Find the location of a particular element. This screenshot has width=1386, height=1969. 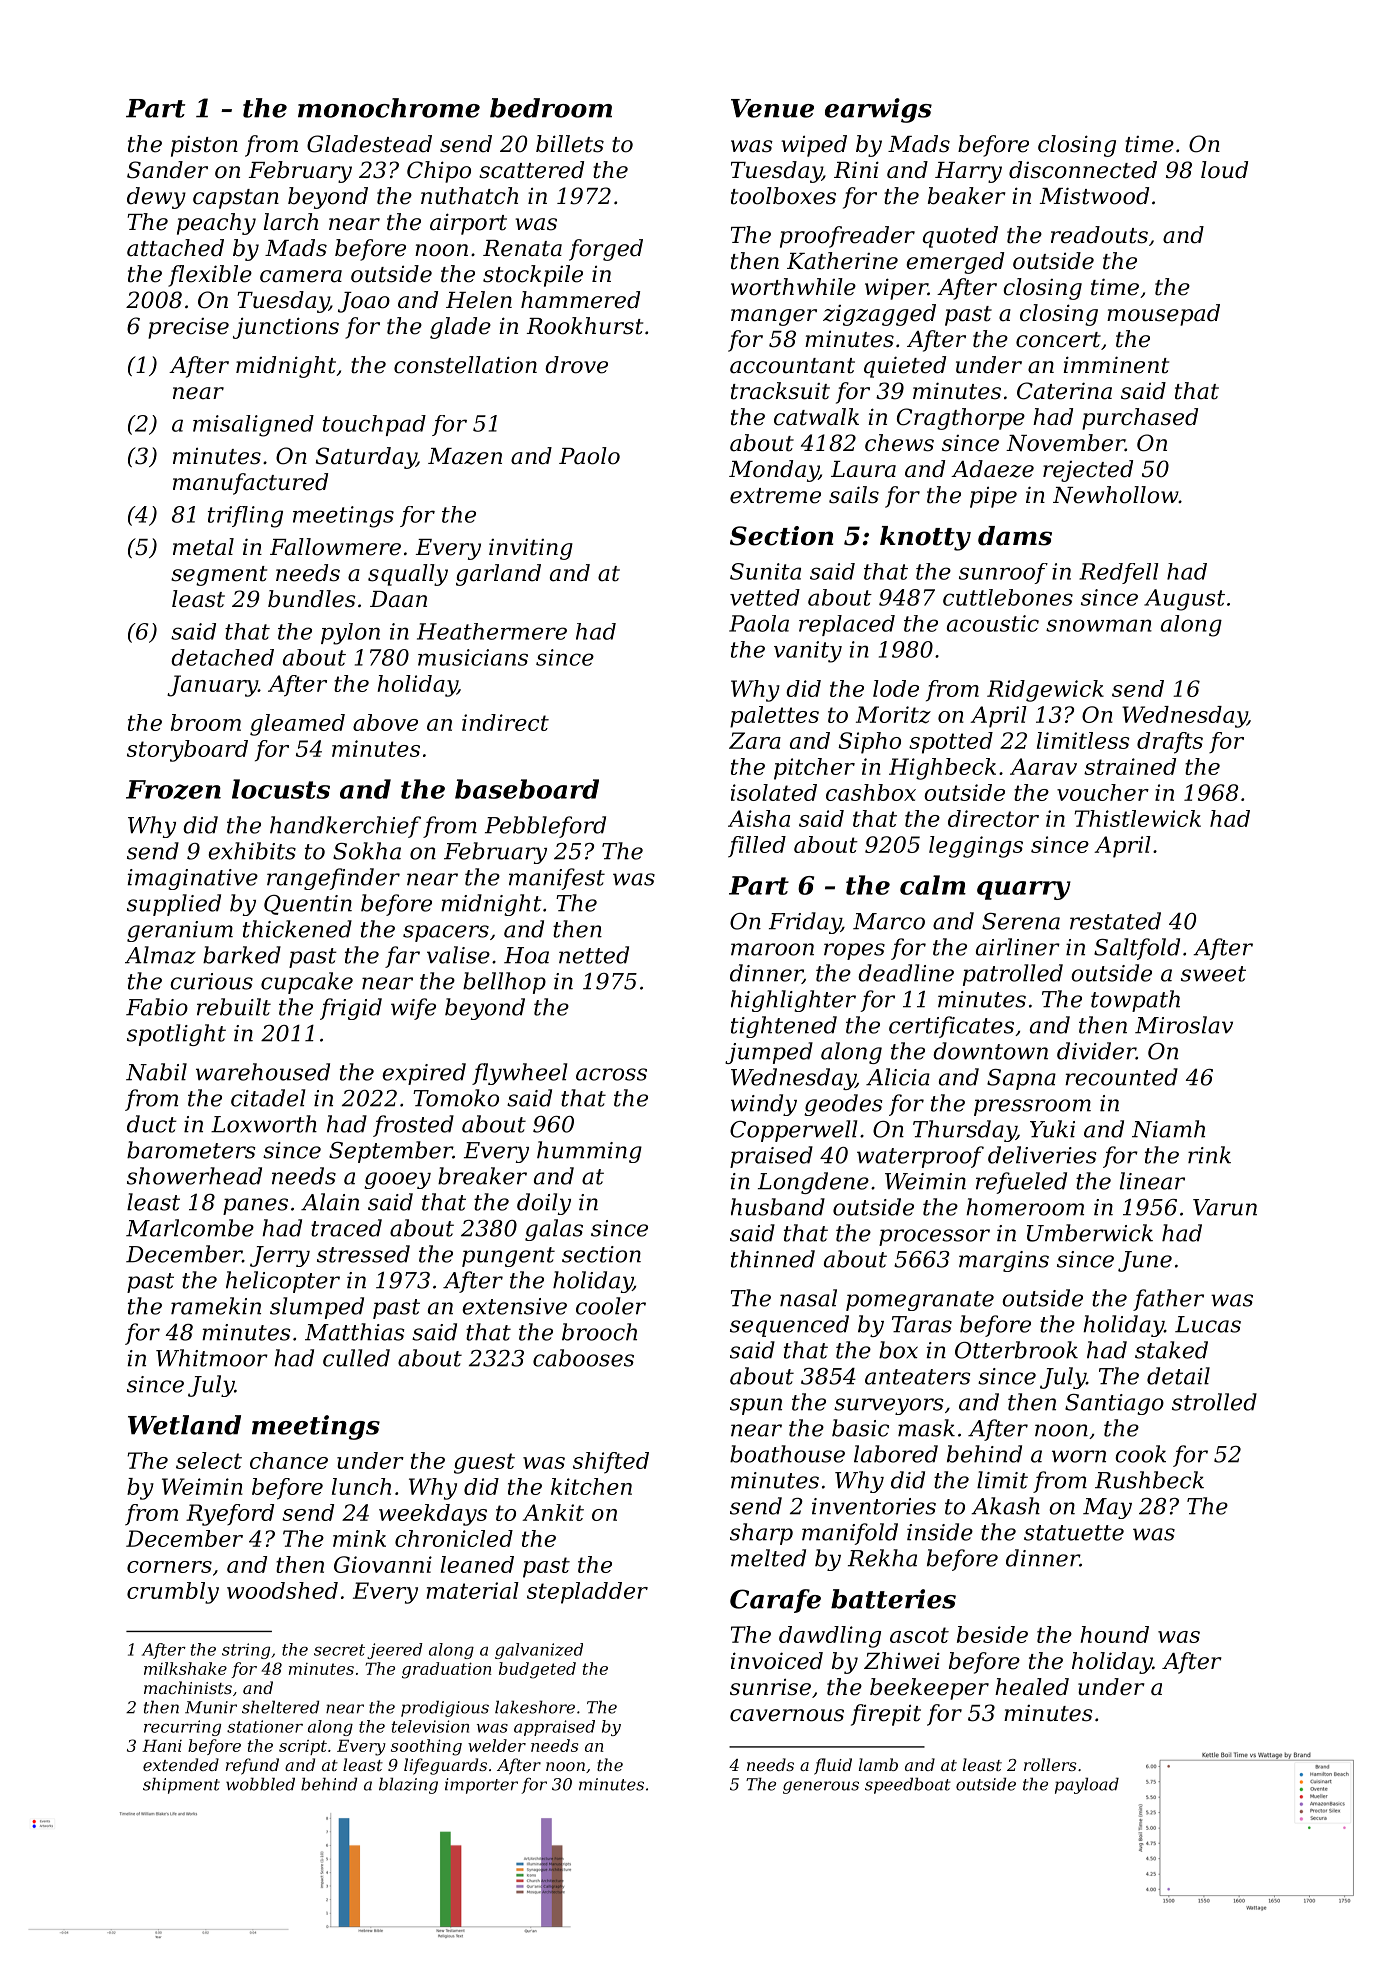

Aisha is located at coordinates (759, 818).
